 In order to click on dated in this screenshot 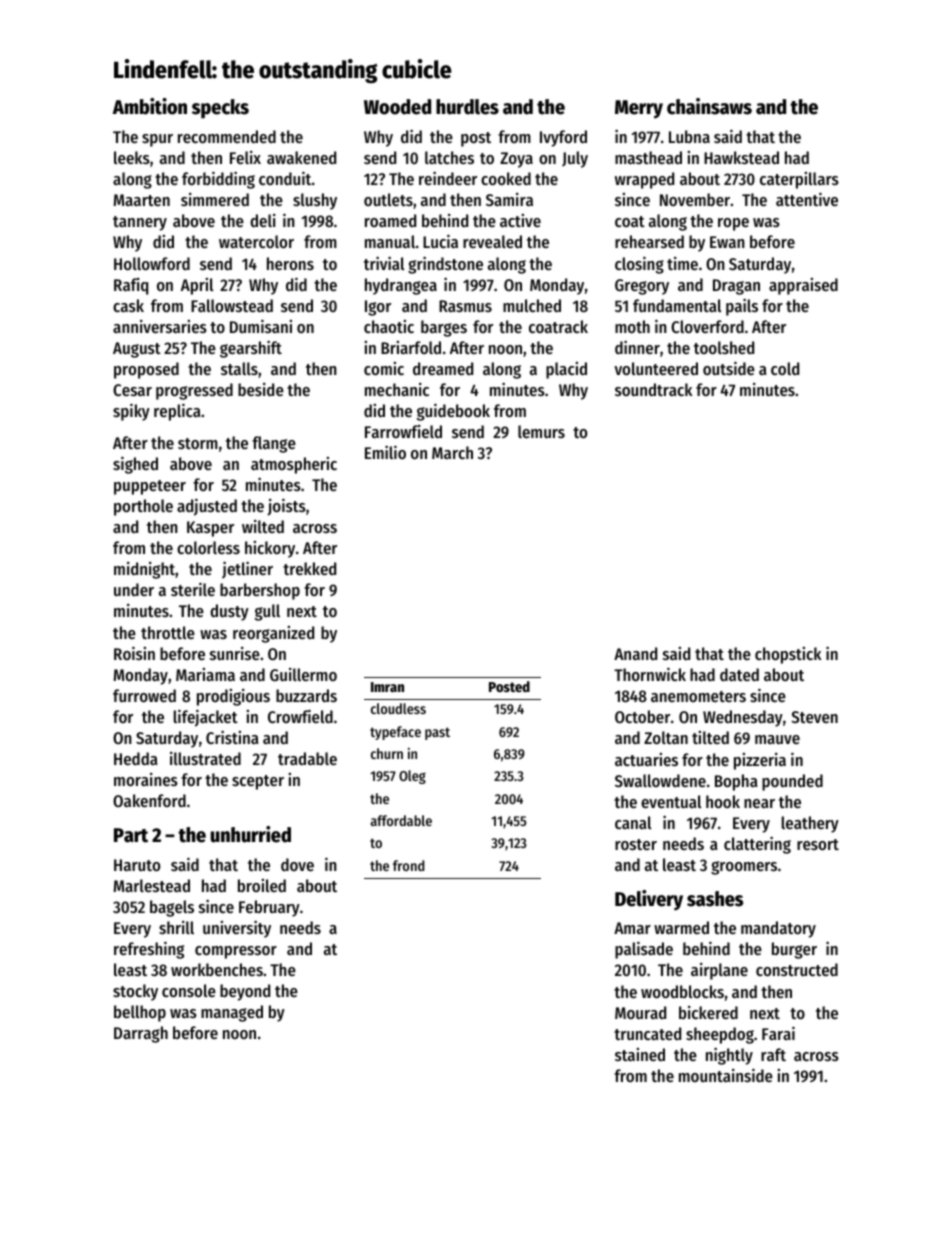, I will do `click(739, 674)`.
